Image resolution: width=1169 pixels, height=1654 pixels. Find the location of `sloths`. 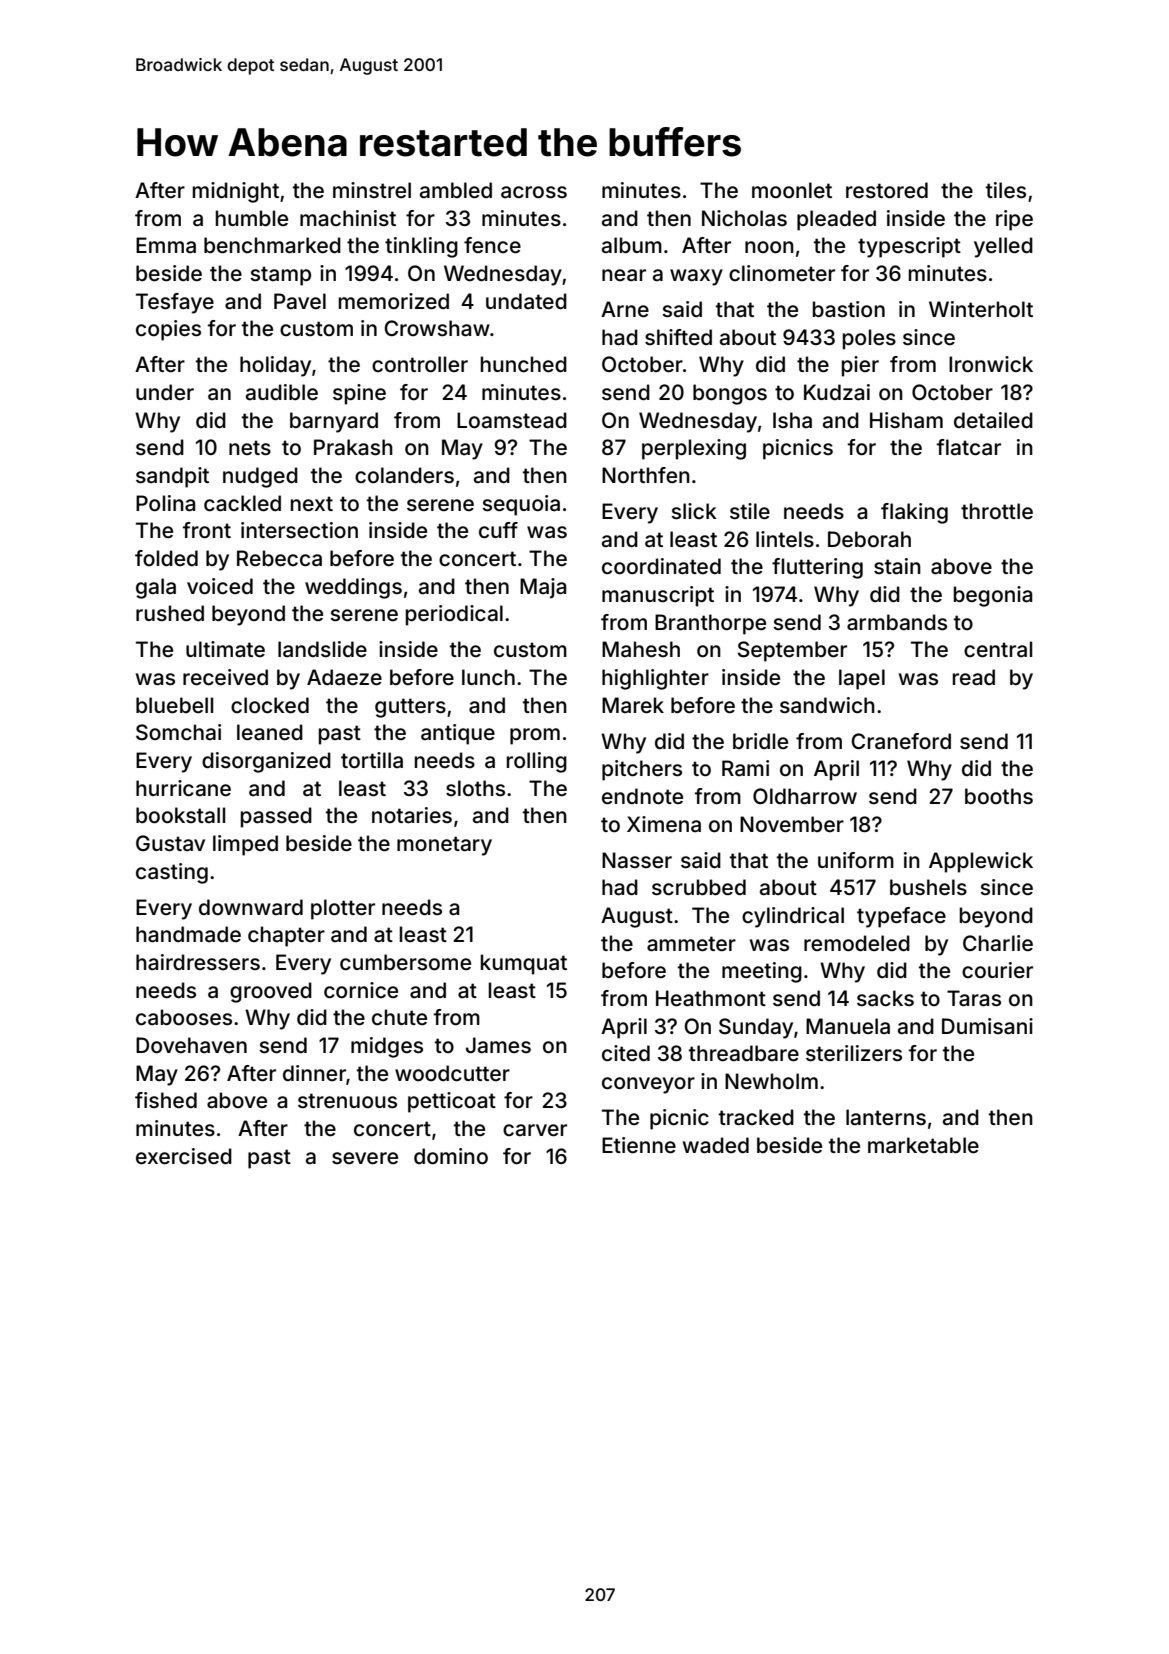

sloths is located at coordinates (475, 788).
